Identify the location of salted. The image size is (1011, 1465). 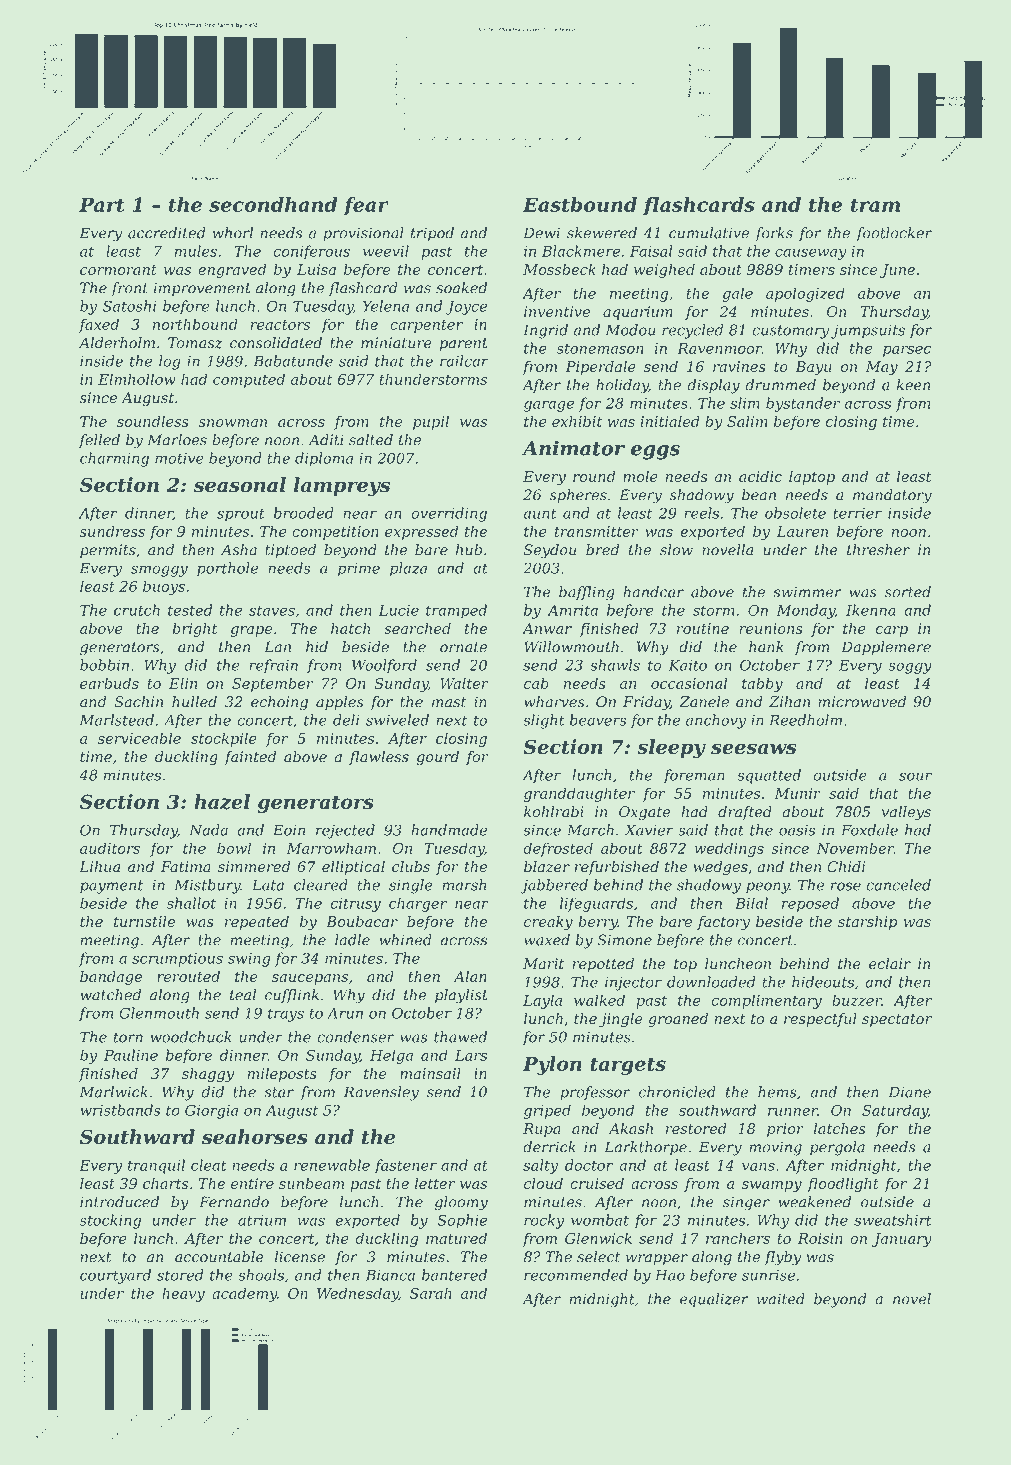
(371, 440).
